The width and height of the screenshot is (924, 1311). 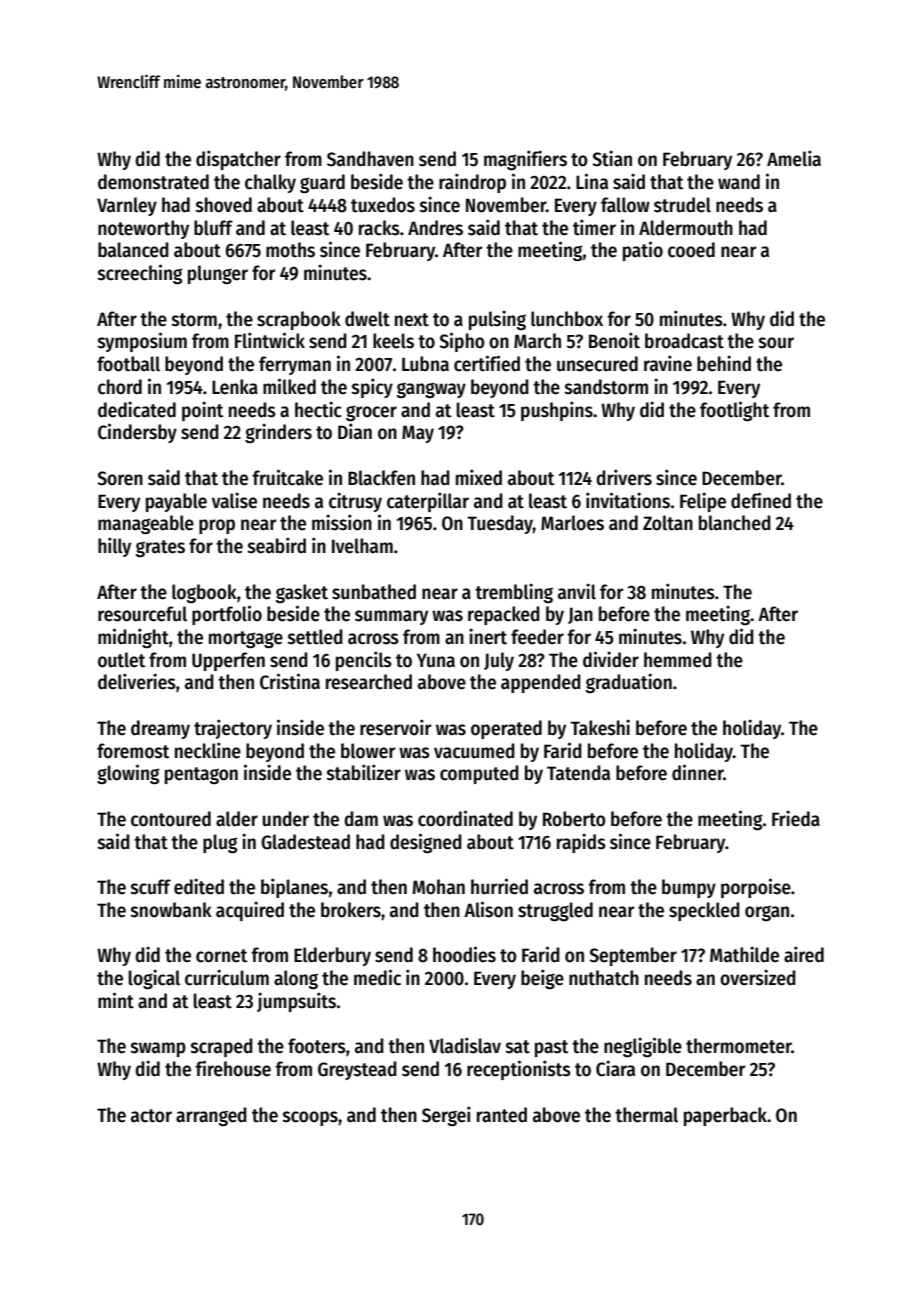 What do you see at coordinates (137, 681) in the screenshot?
I see `deliveries` at bounding box center [137, 681].
